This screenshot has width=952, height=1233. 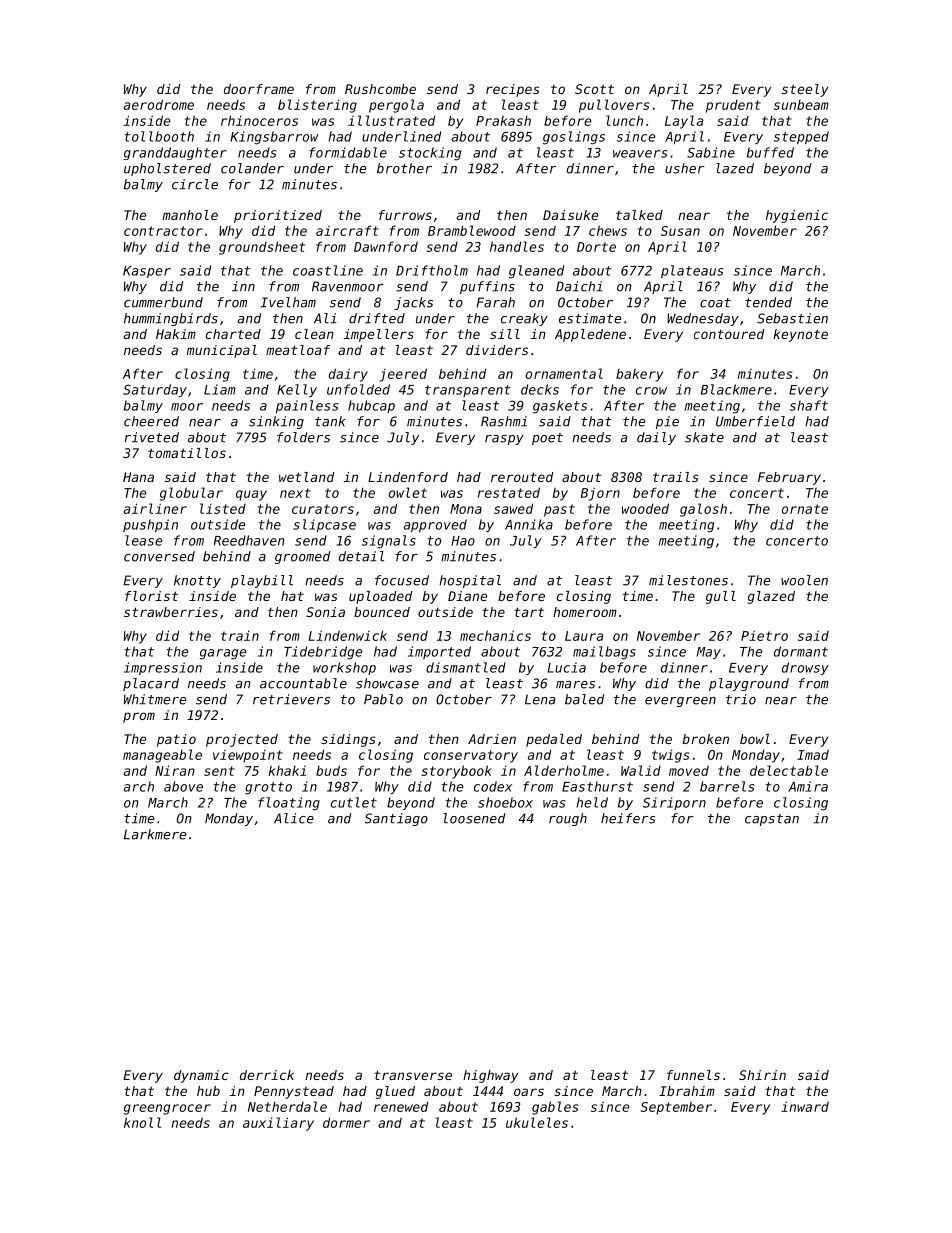 I want to click on derrick, so click(x=267, y=1075).
